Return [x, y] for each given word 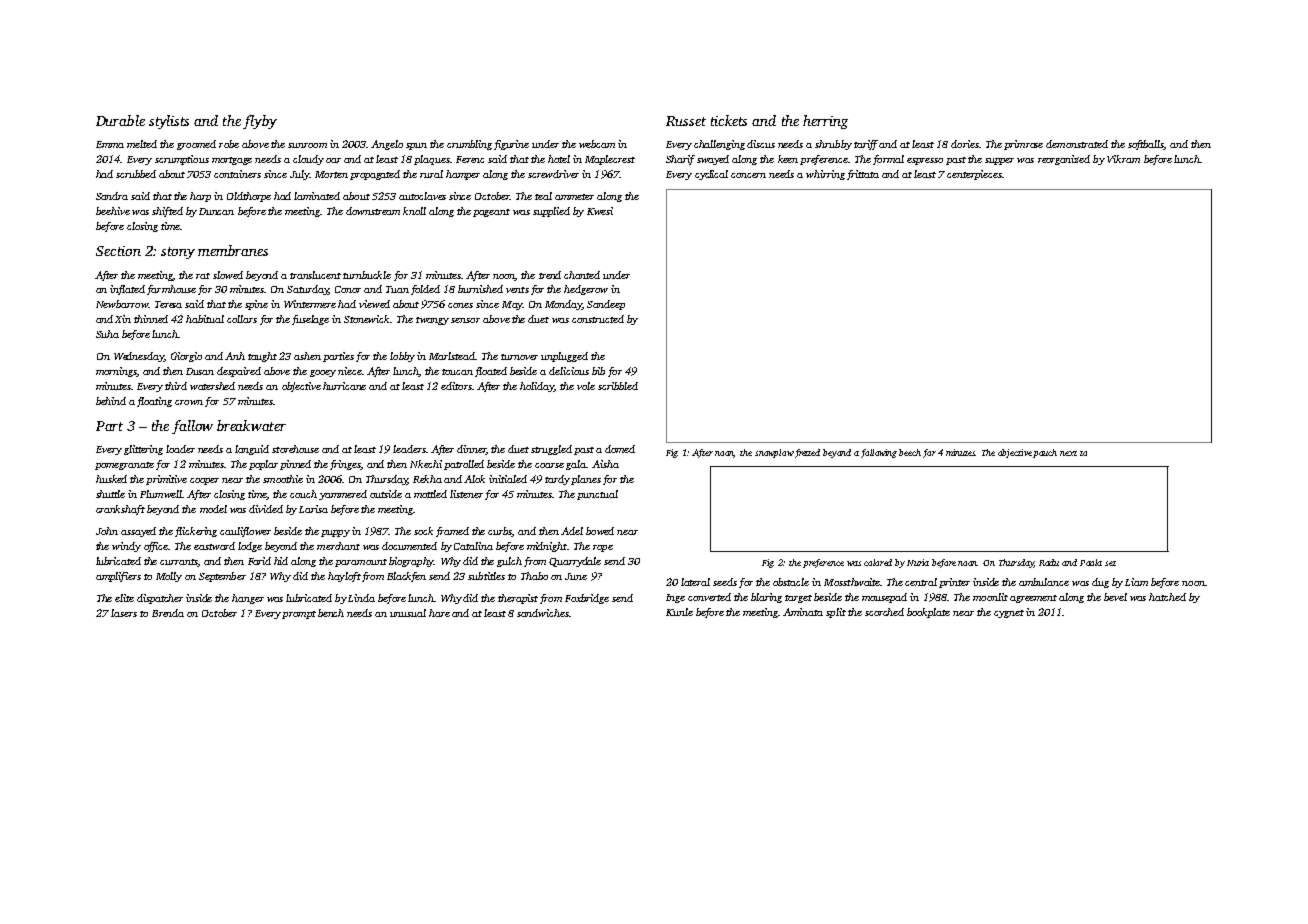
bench [331, 613]
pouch [1045, 453]
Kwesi [600, 211]
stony [178, 253]
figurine [511, 145]
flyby [260, 122]
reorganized [1064, 160]
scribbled [618, 386]
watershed [212, 386]
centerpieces [974, 175]
